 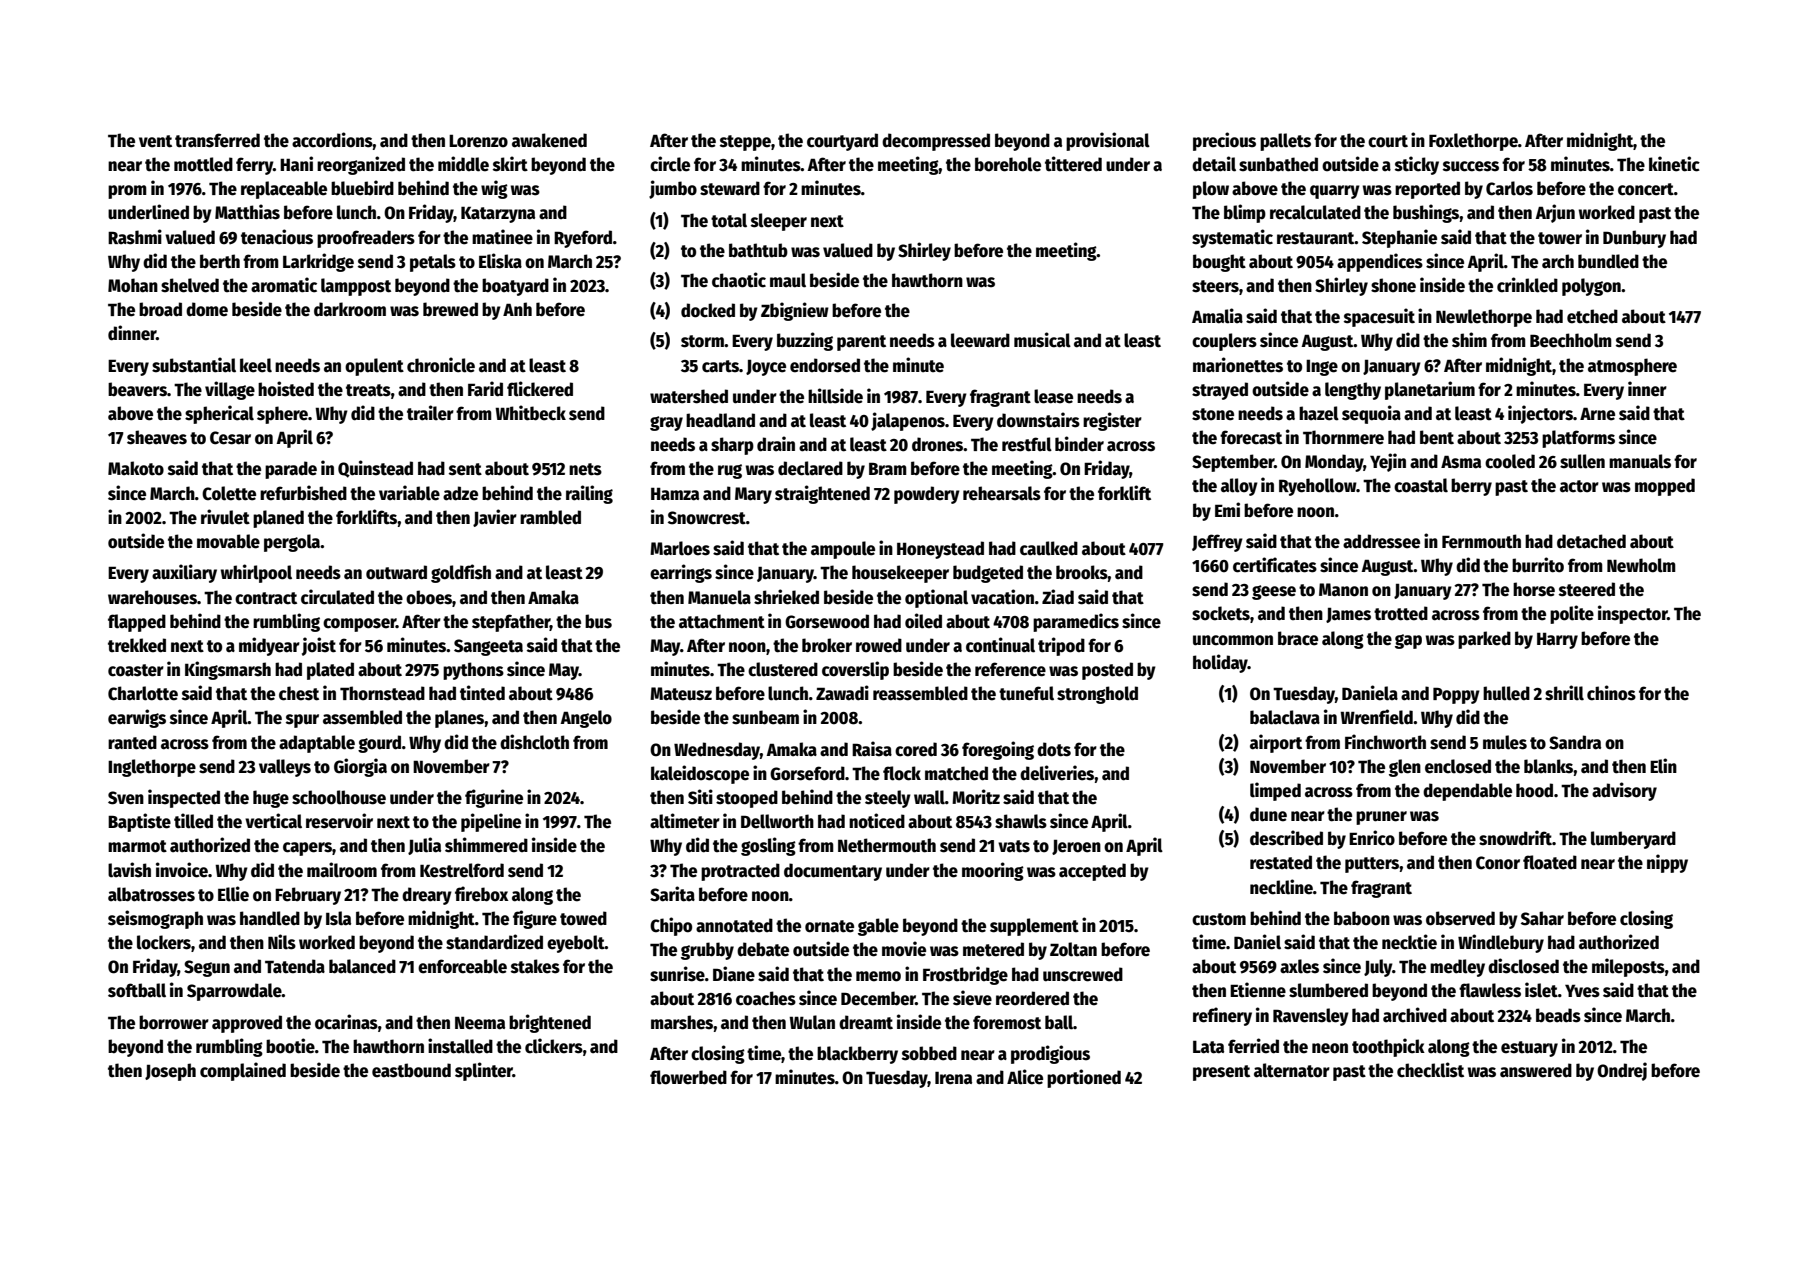 I want to click on movable, so click(x=228, y=541).
